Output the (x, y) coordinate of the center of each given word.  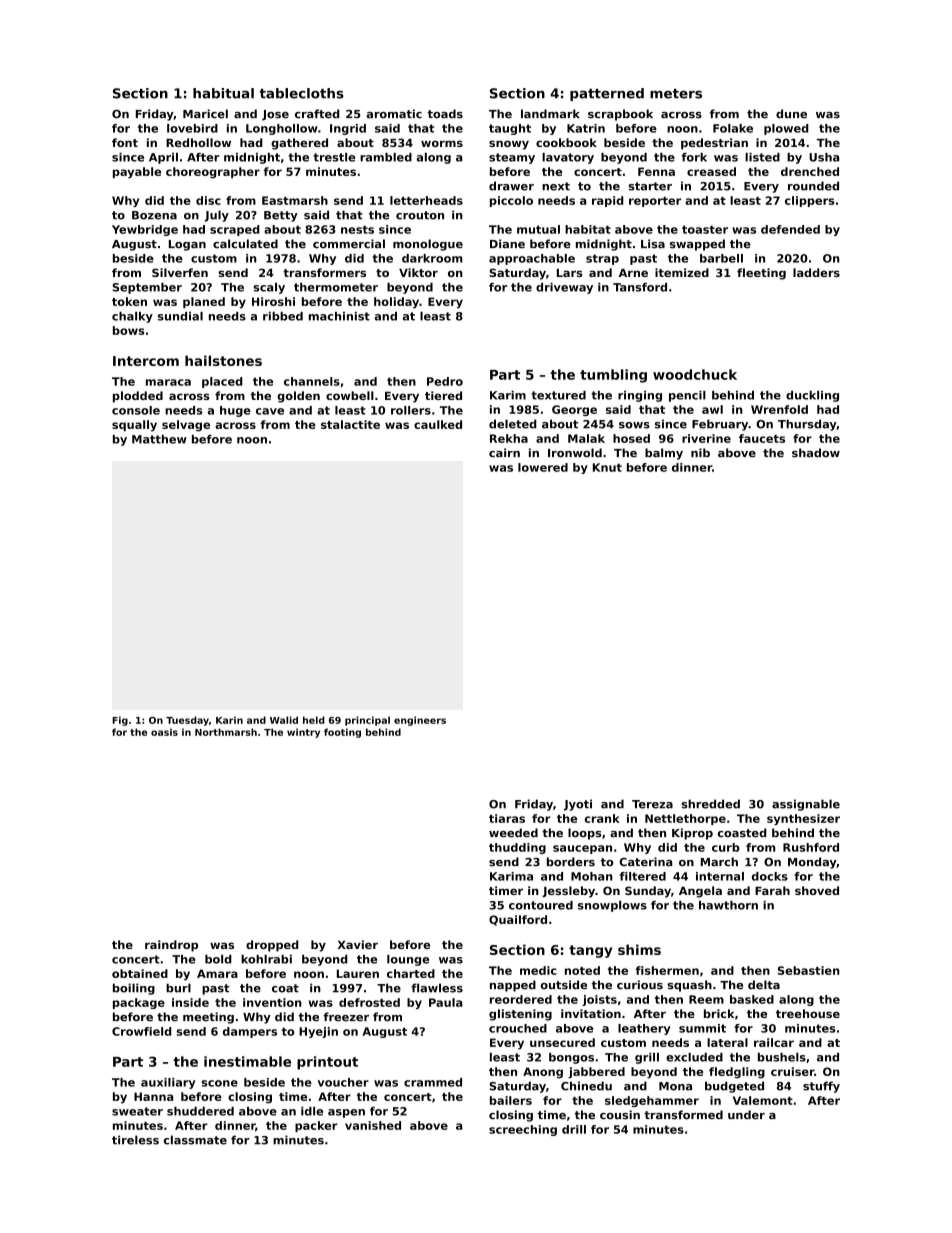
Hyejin (318, 1032)
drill (574, 1129)
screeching (523, 1130)
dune (791, 114)
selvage (186, 426)
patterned (607, 94)
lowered (543, 467)
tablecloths (301, 93)
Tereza (652, 804)
